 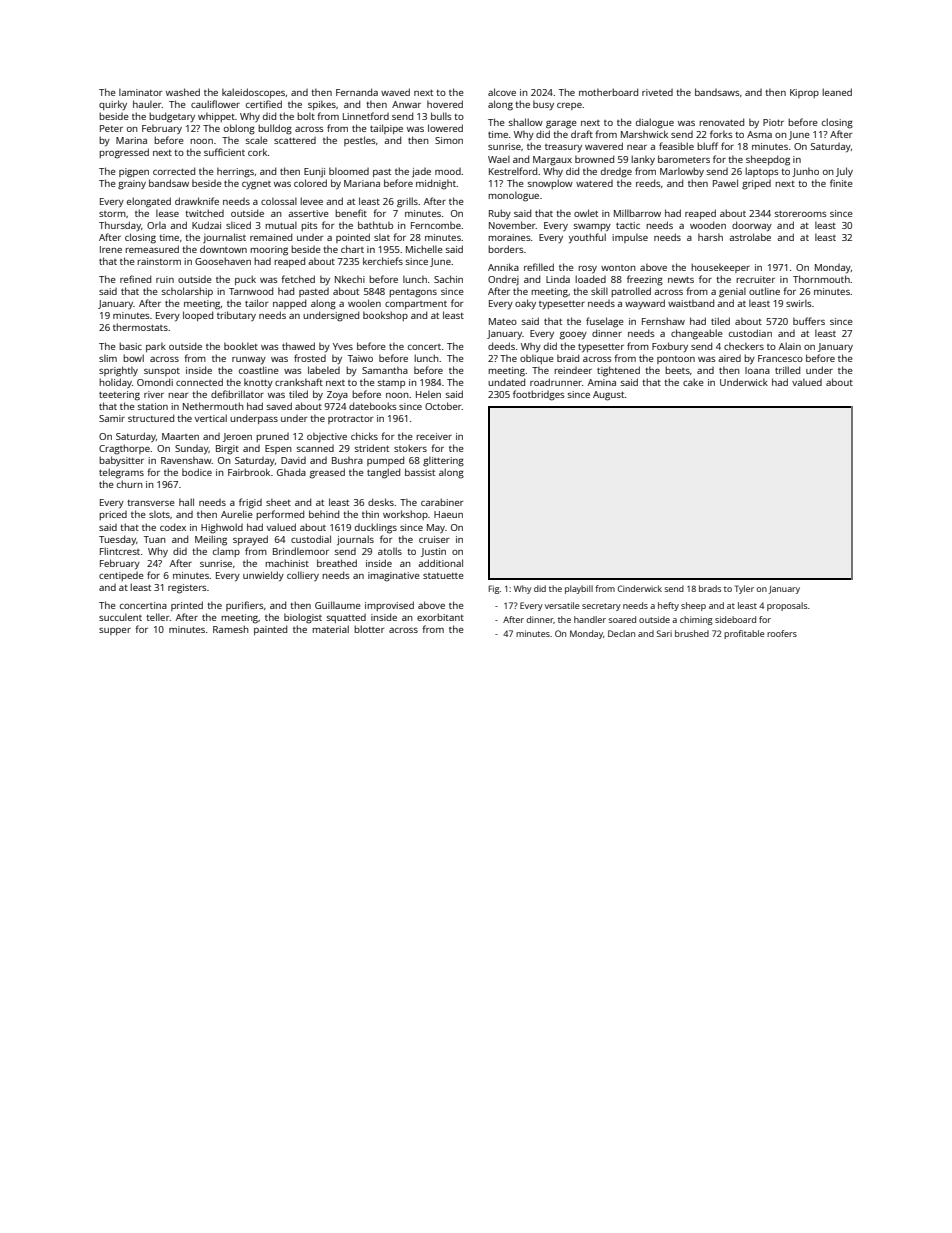 I want to click on centipede, so click(x=121, y=576).
